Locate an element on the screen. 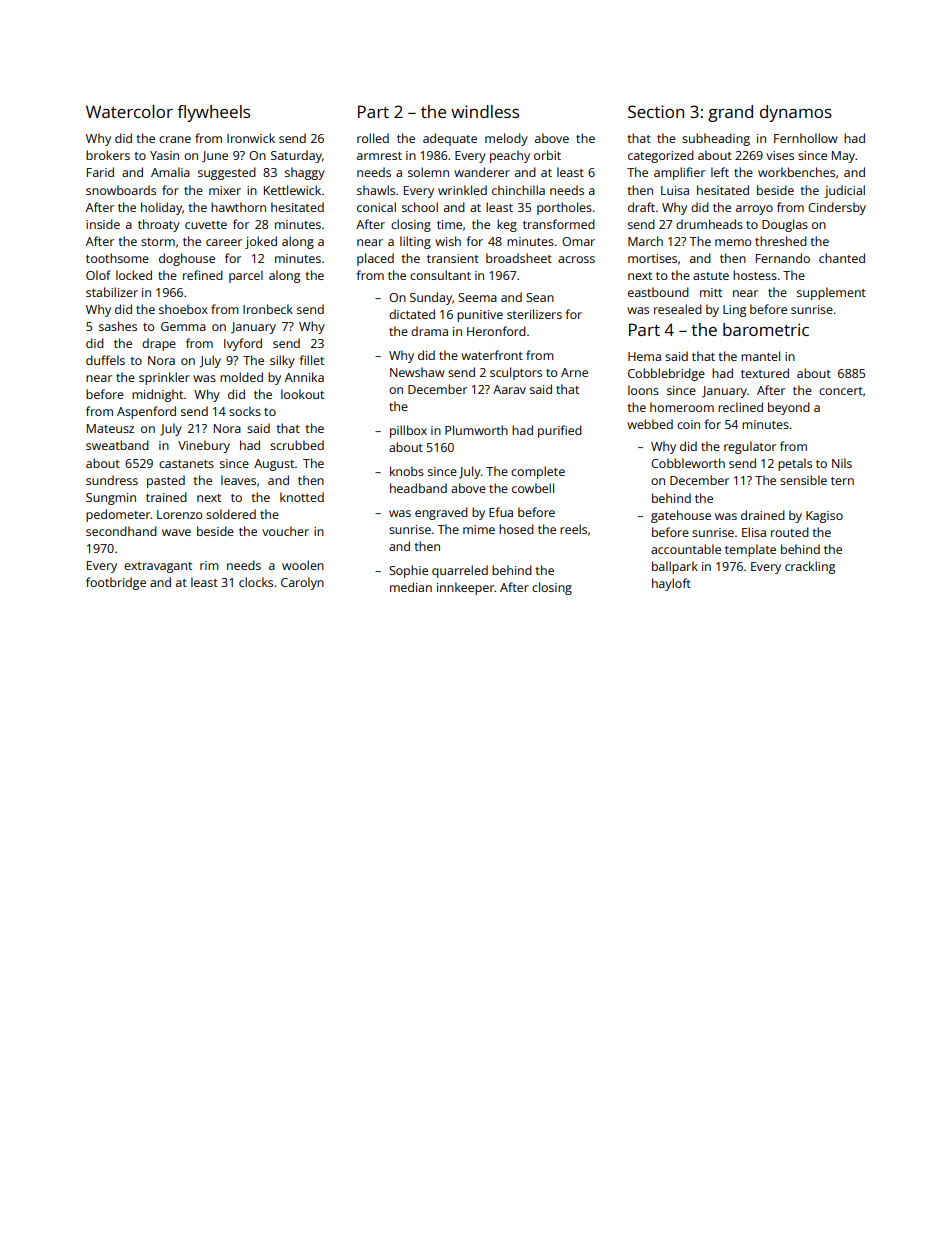 The height and width of the screenshot is (1233, 952). barometric is located at coordinates (766, 329).
